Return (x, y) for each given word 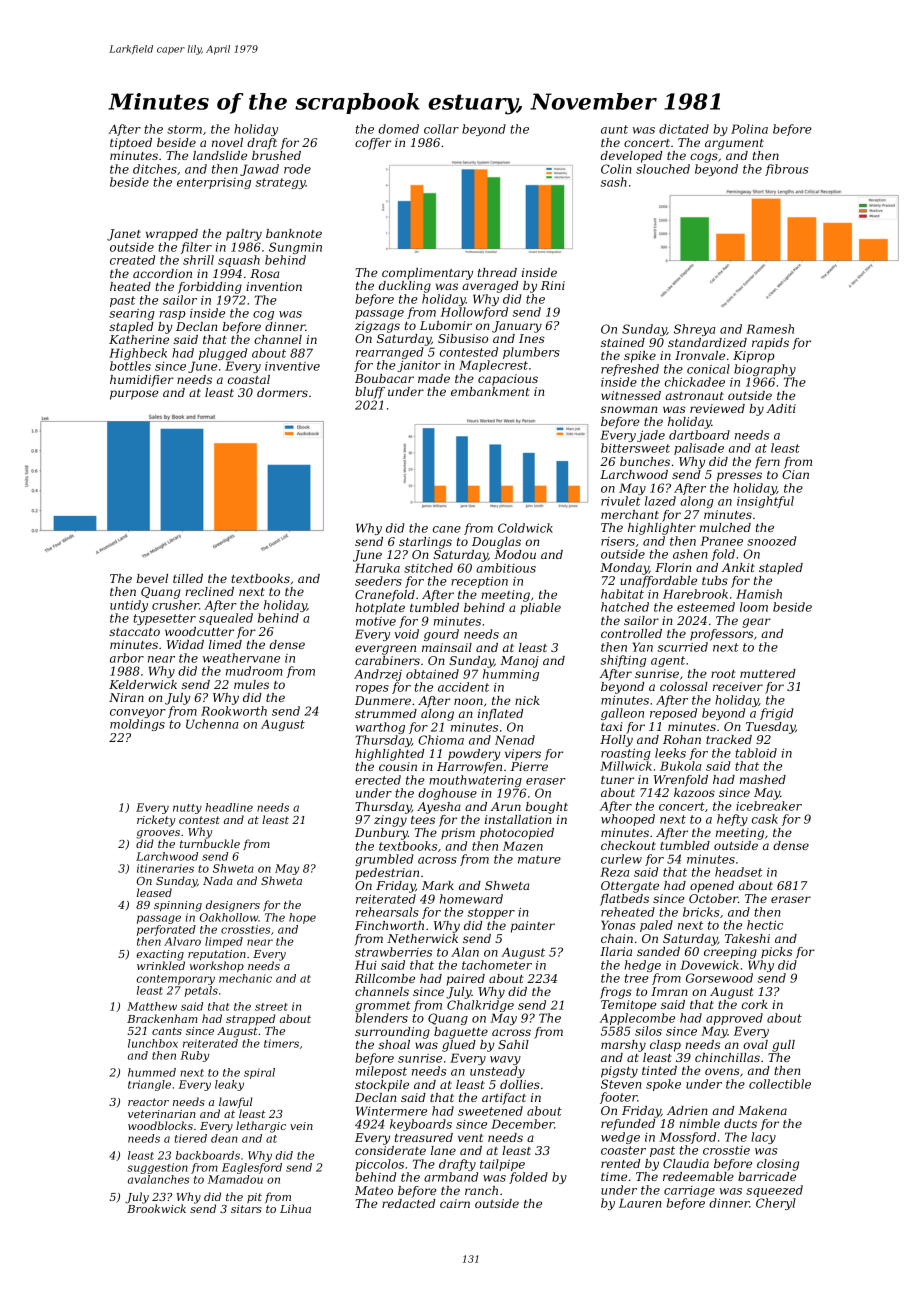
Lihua (295, 1208)
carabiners (387, 660)
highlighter (662, 529)
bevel (152, 578)
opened (712, 887)
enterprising (214, 183)
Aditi (781, 408)
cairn (455, 1203)
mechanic (245, 978)
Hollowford (474, 313)
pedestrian (387, 874)
